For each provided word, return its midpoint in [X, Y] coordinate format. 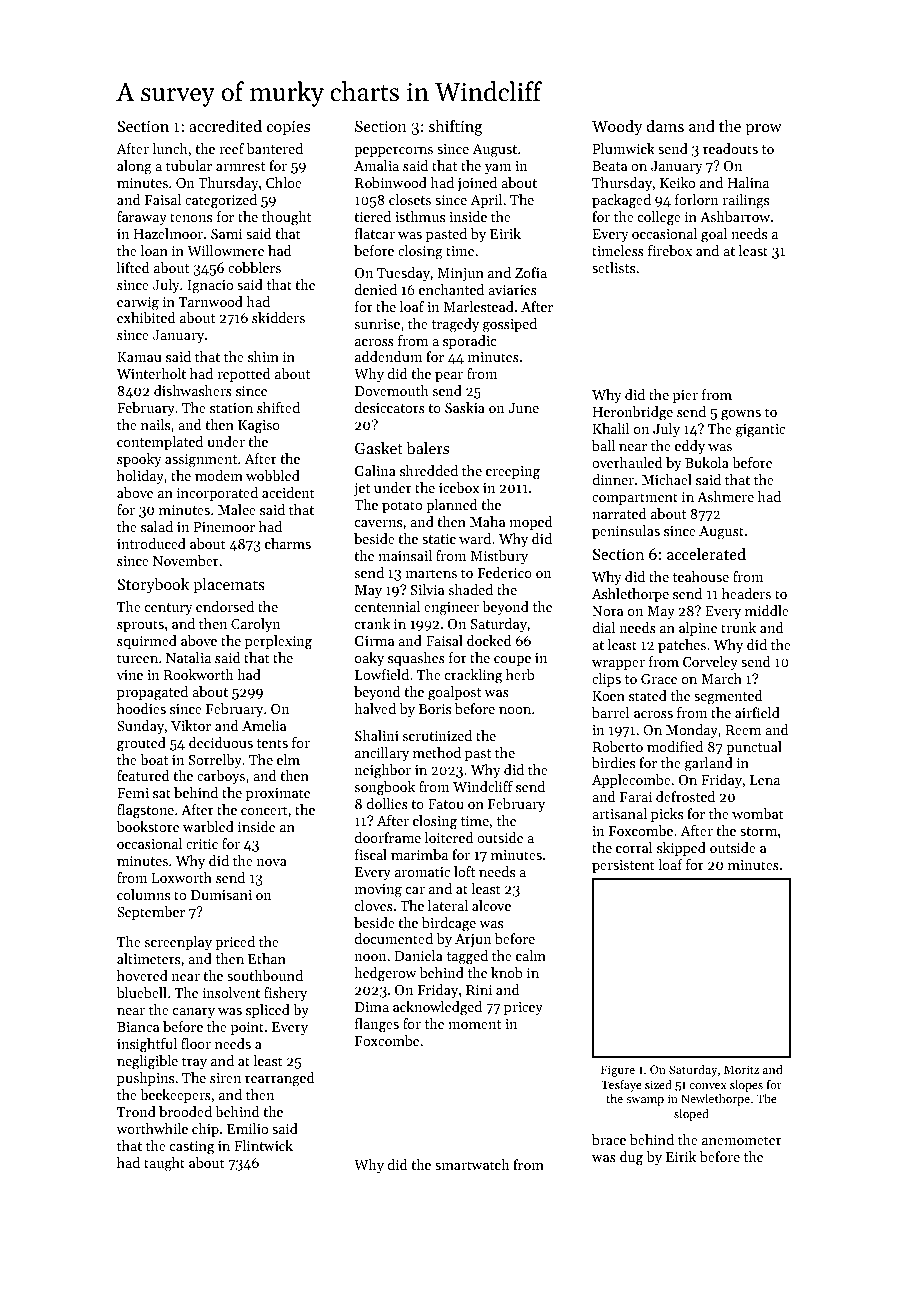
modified [675, 746]
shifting [456, 127]
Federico [505, 572]
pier [685, 396]
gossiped [510, 325]
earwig [138, 304]
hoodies [141, 708]
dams [665, 126]
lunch [170, 148]
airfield [757, 712]
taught [164, 1164]
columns [143, 894]
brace [609, 1139]
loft [464, 871]
